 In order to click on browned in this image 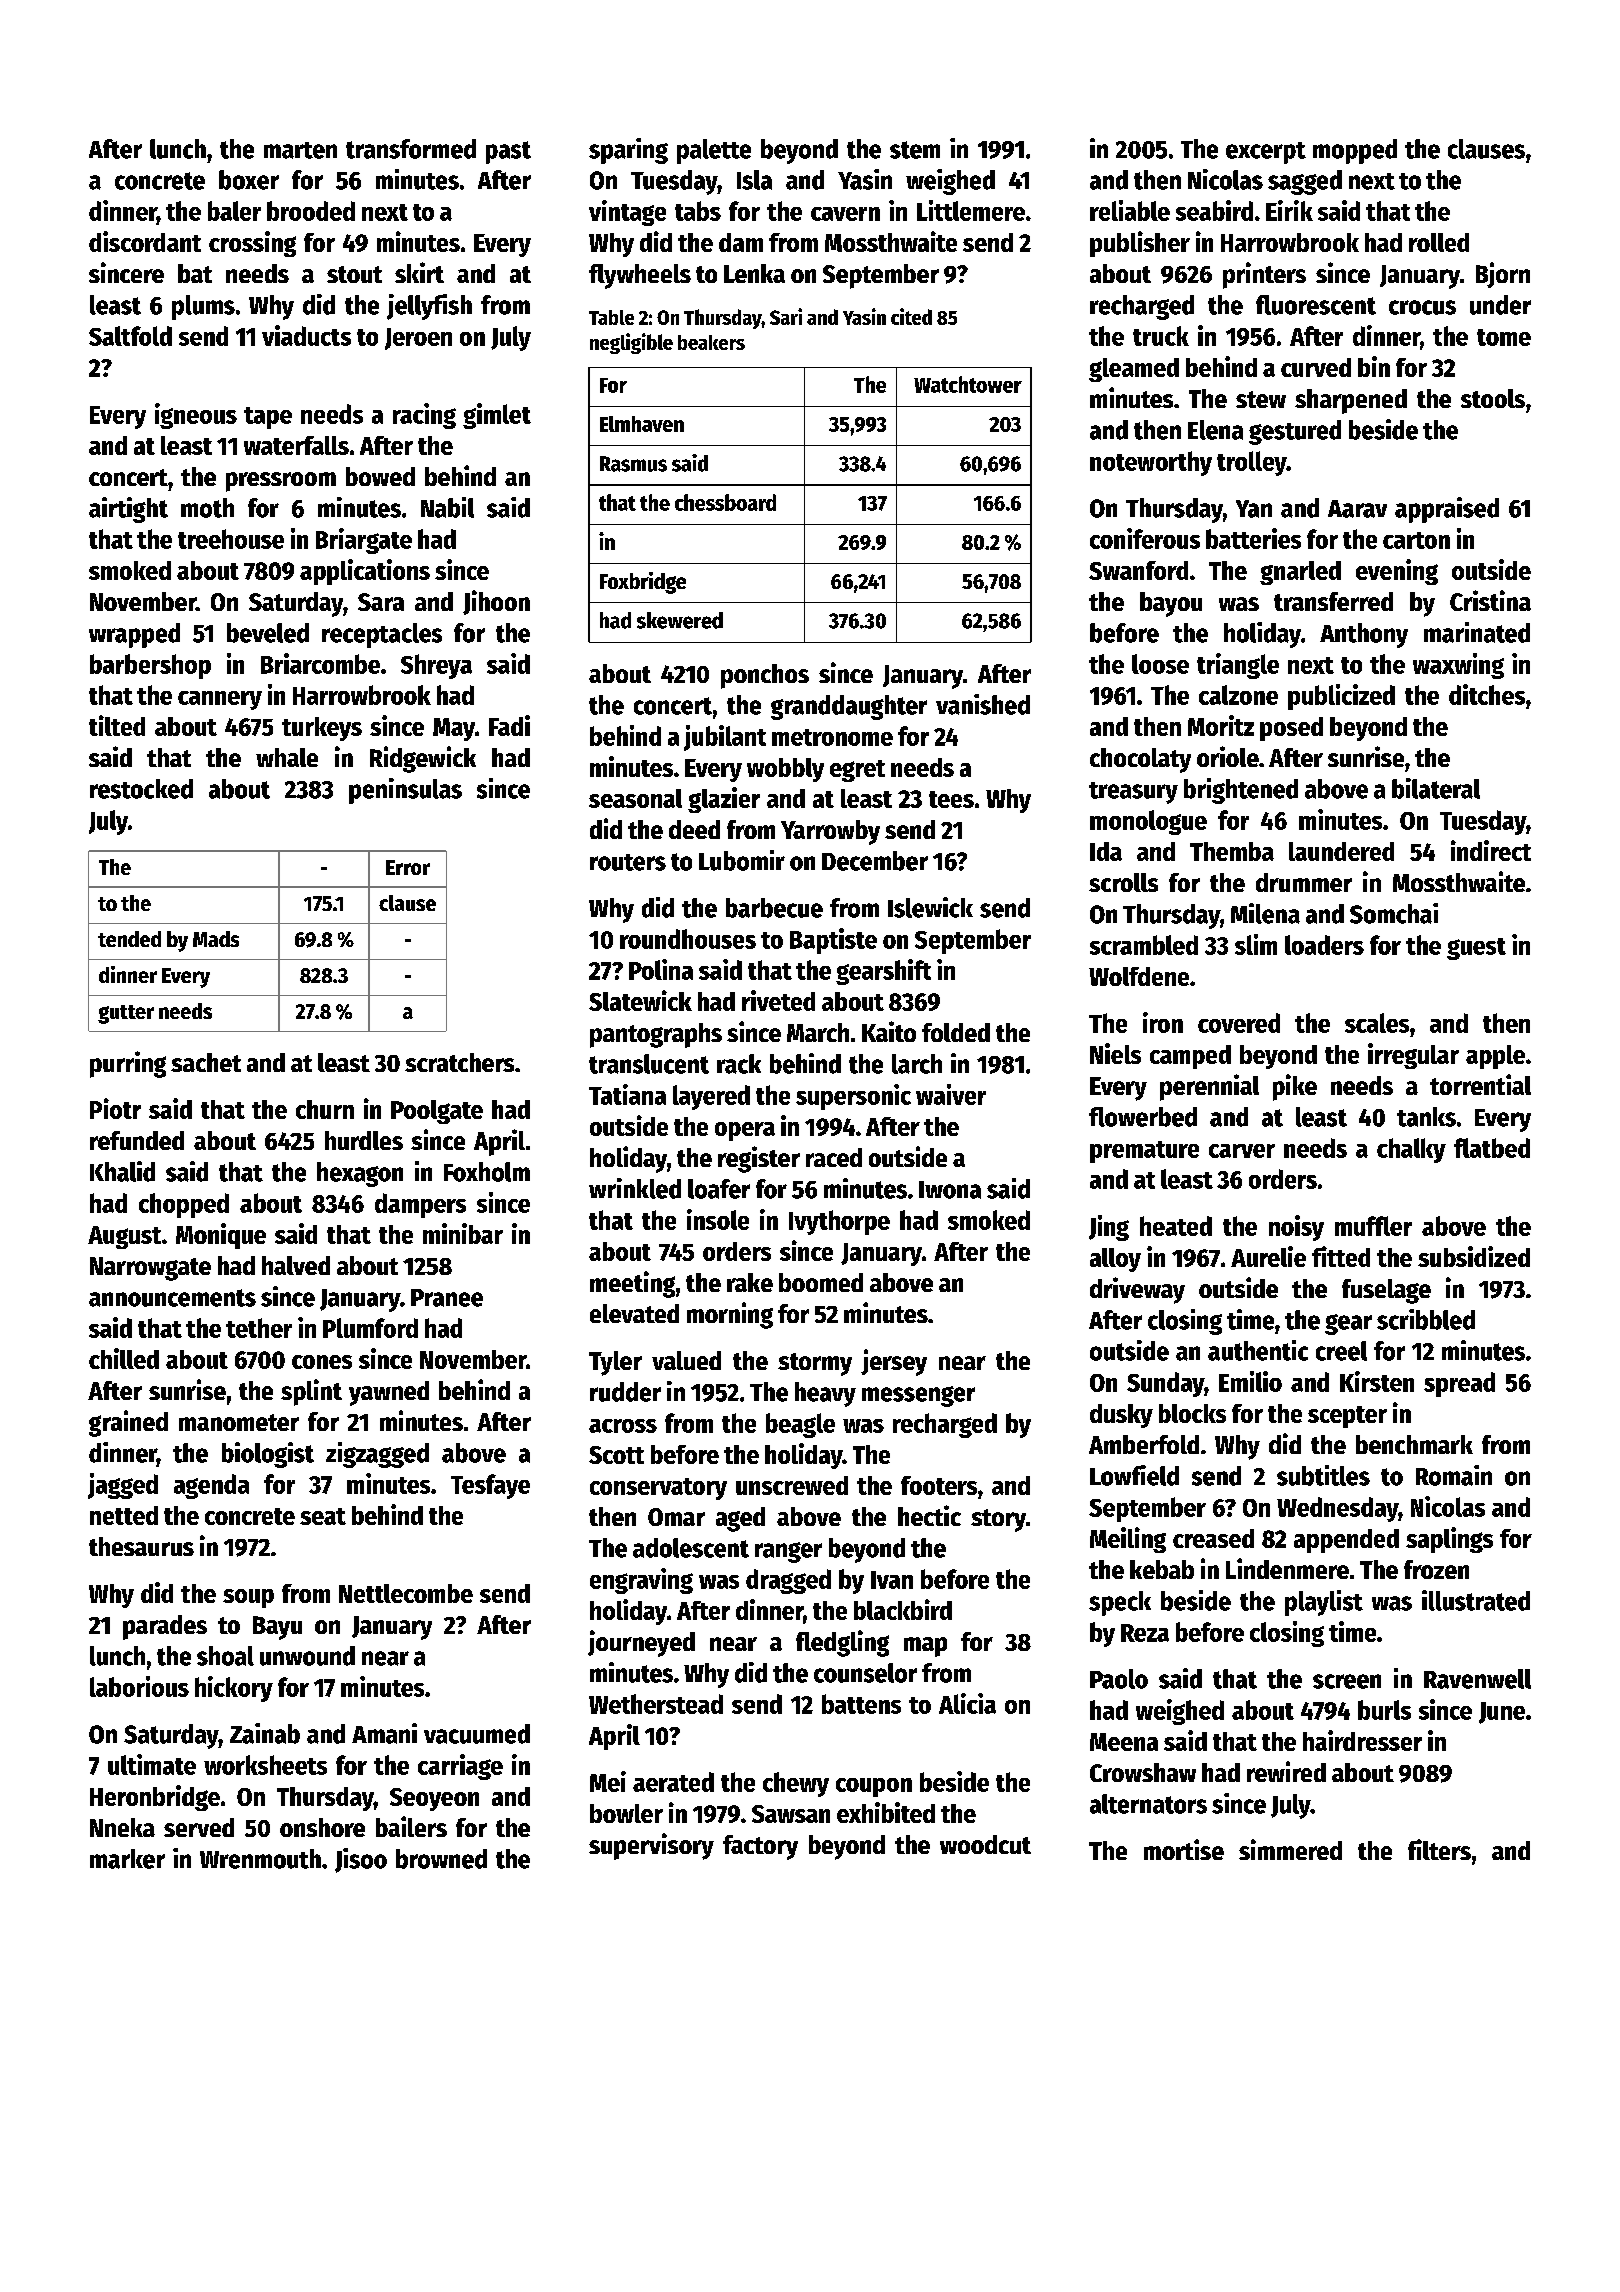, I will do `click(441, 1859)`.
